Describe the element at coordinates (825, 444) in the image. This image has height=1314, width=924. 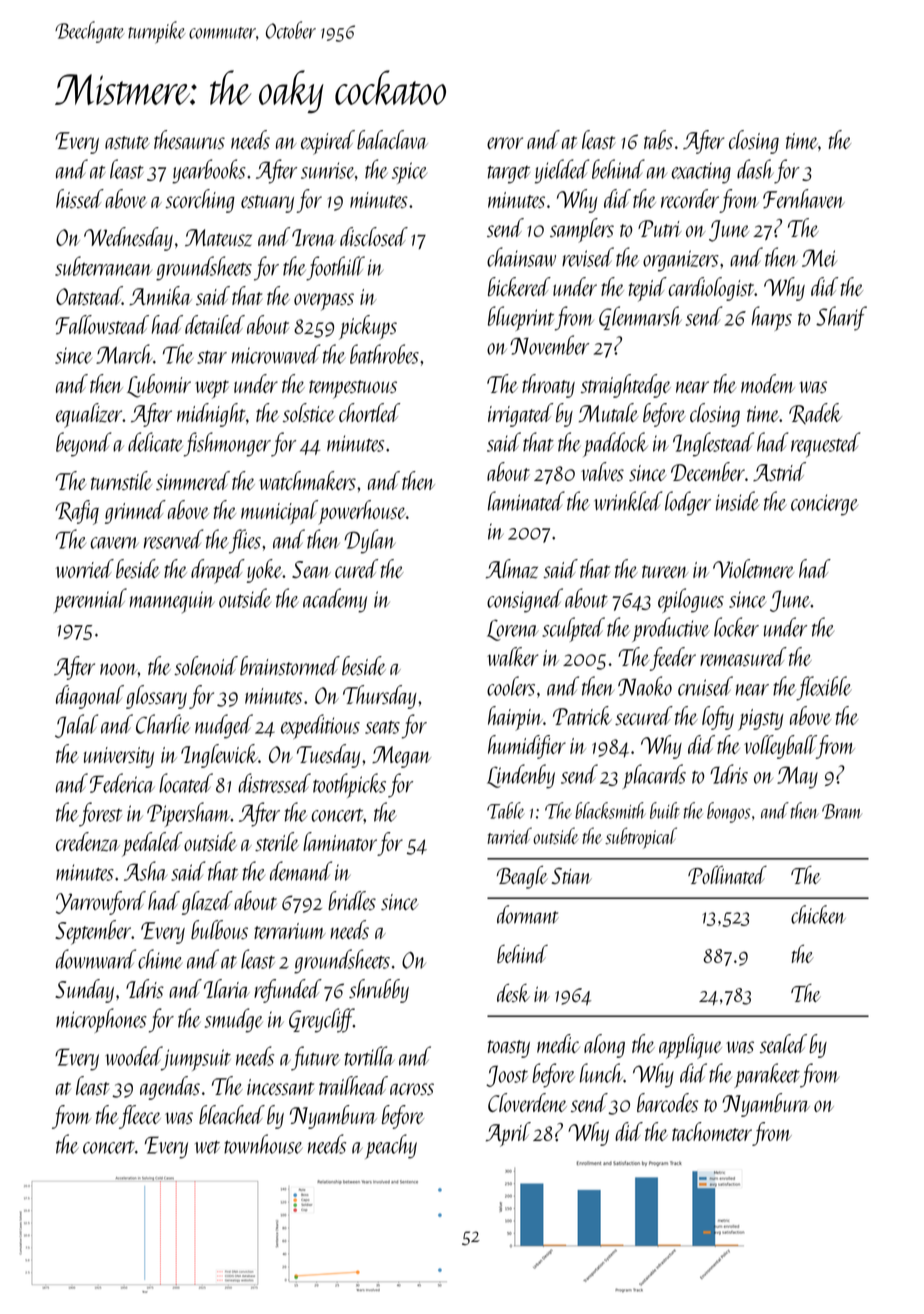
I see `requested` at that location.
